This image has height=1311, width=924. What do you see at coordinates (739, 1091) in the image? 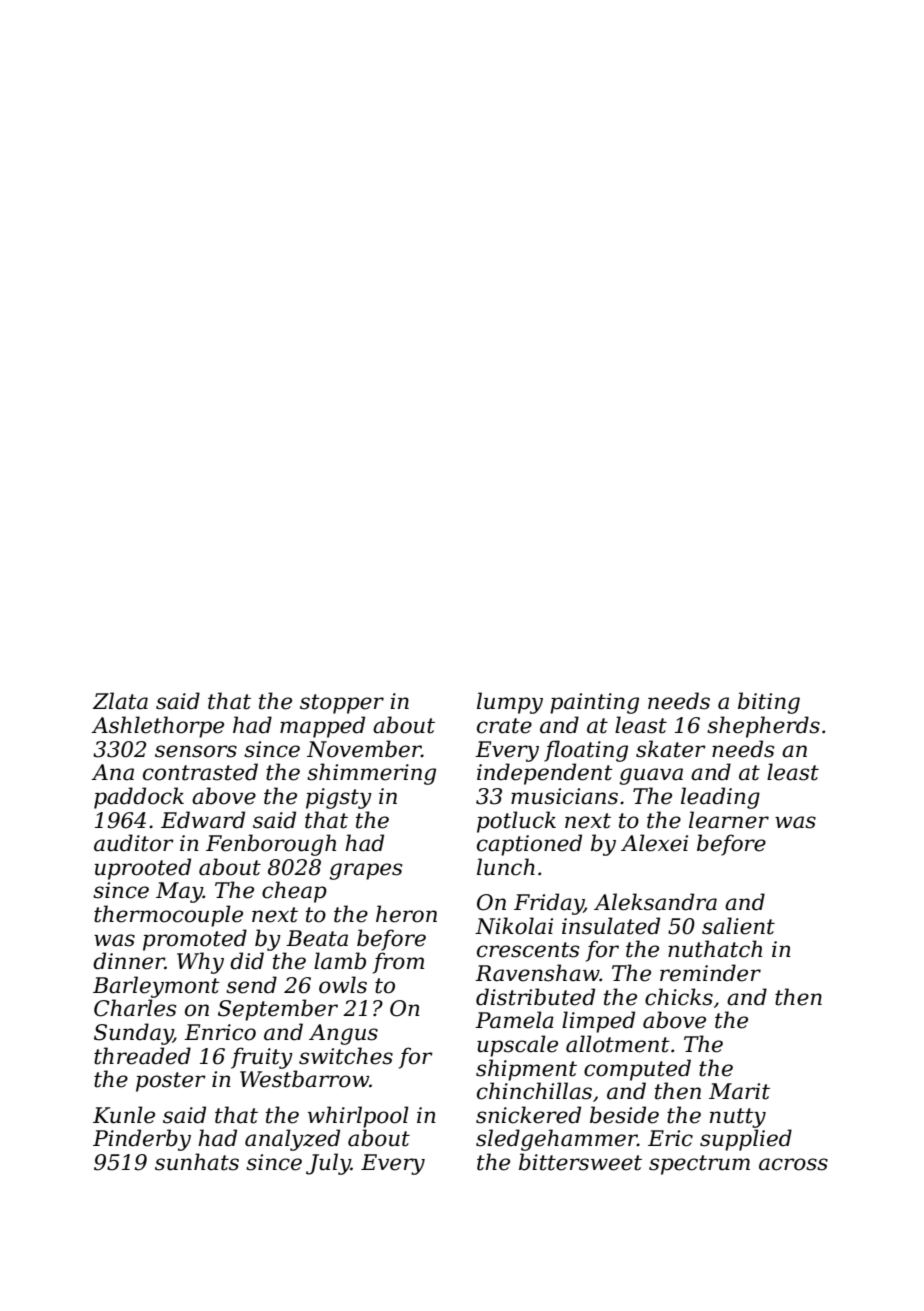
I see `Marit` at bounding box center [739, 1091].
